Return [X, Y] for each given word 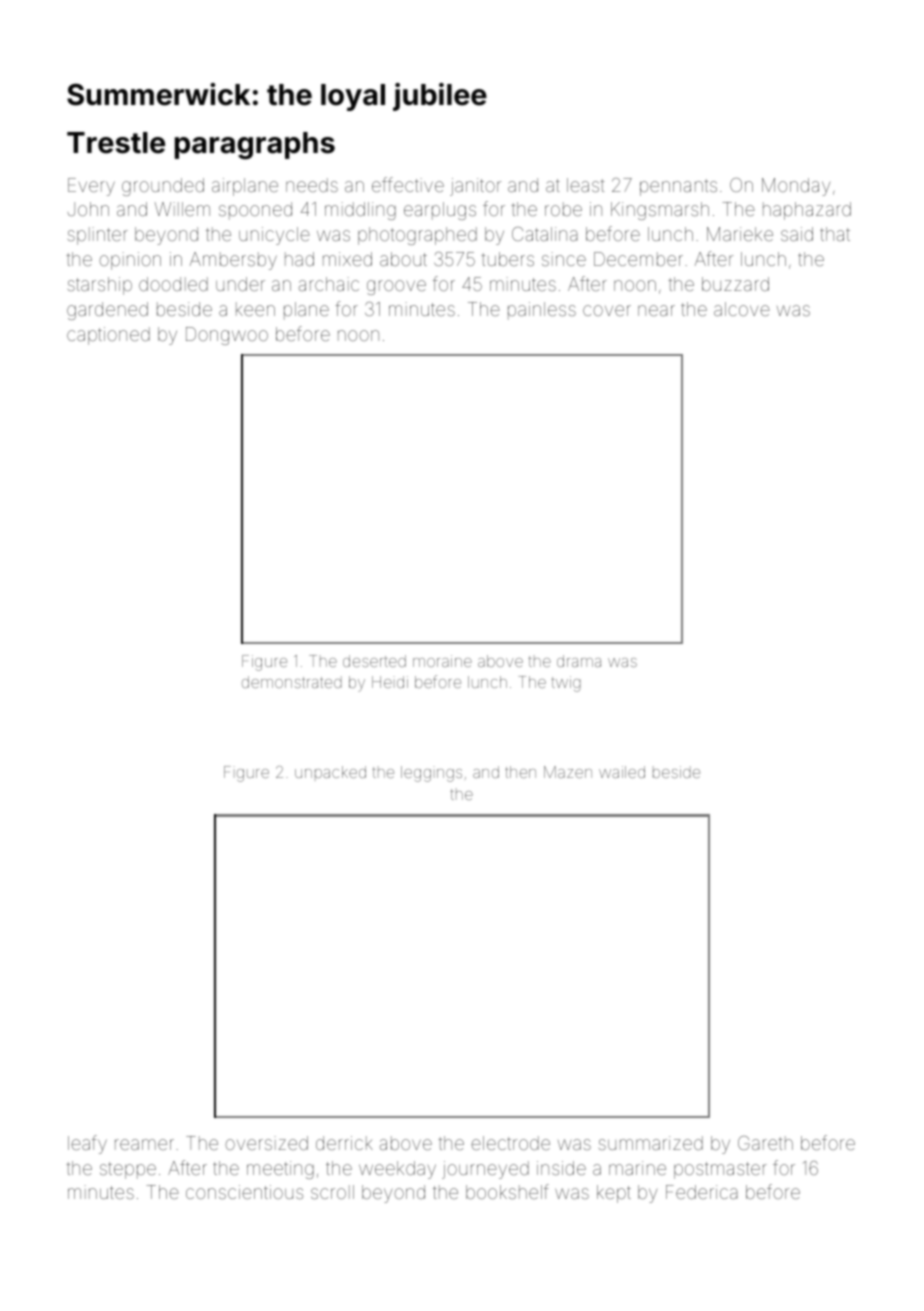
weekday [397, 1170]
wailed [622, 772]
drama [579, 661]
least [585, 185]
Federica [702, 1192]
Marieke [740, 234]
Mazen [568, 772]
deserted [374, 661]
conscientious [244, 1192]
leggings [431, 774]
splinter [98, 236]
